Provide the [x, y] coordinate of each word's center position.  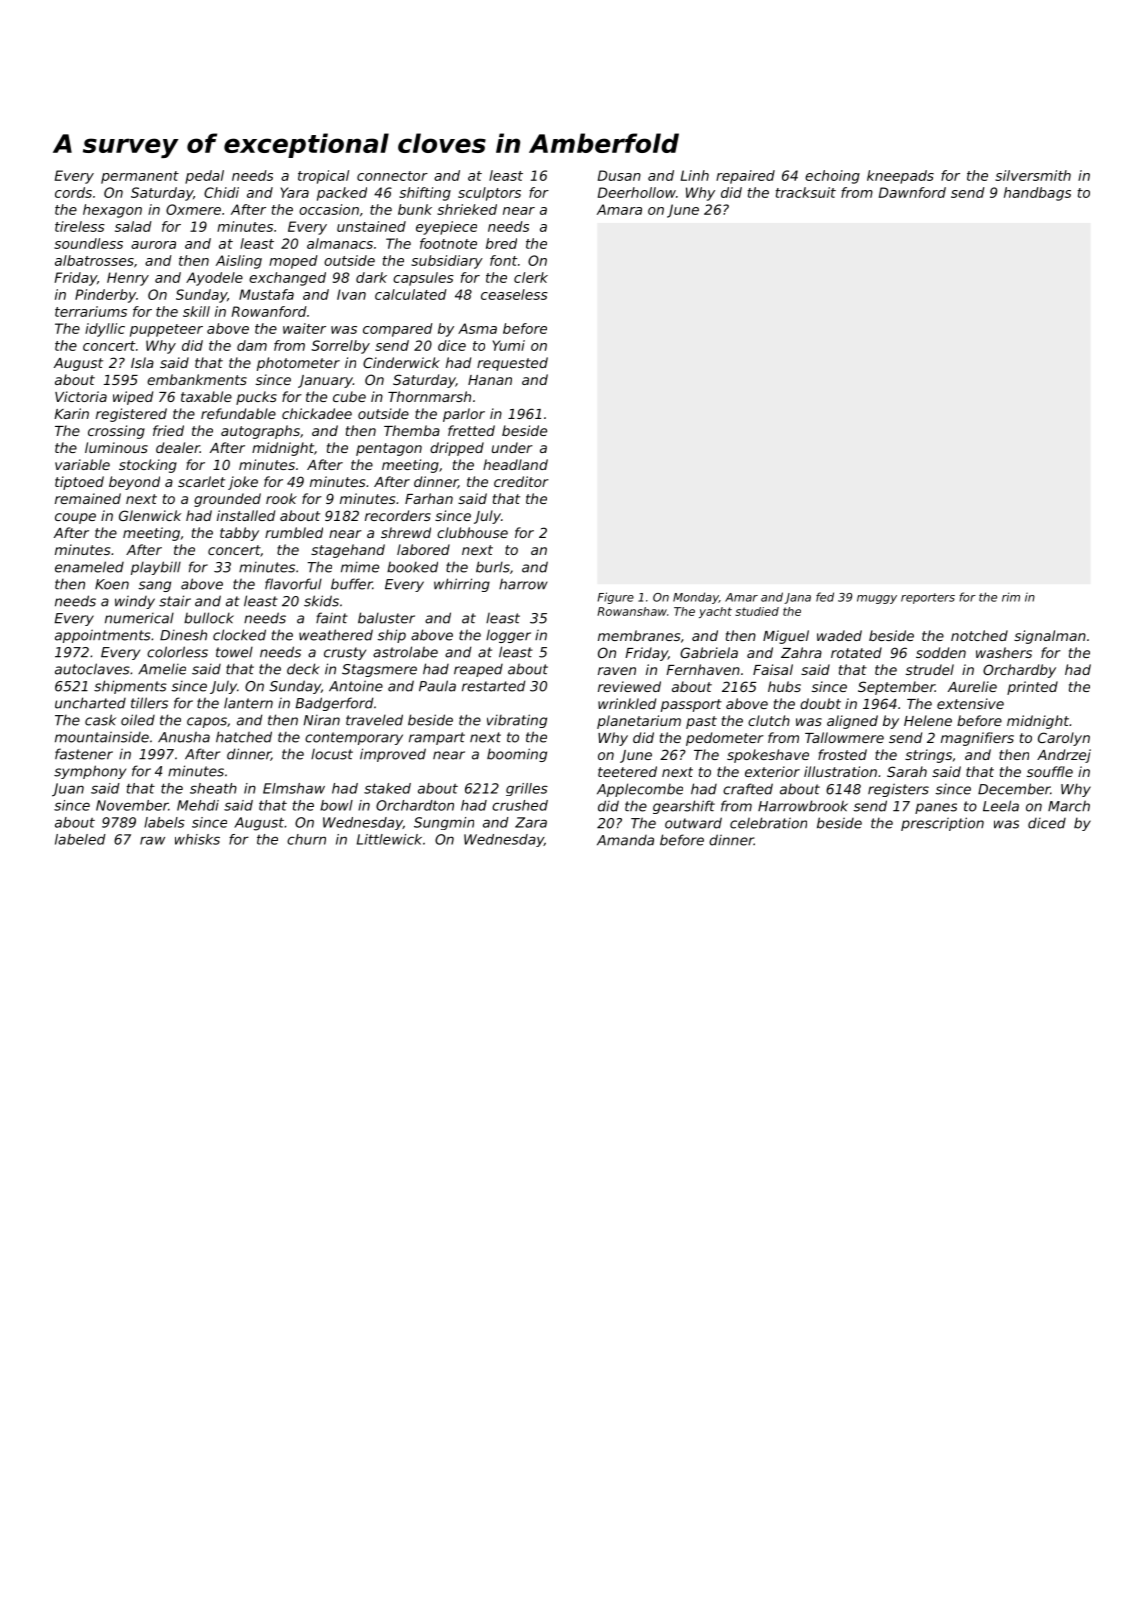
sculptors [489, 194]
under [512, 447]
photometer [298, 364]
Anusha [184, 737]
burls [493, 567]
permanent [140, 177]
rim [1011, 597]
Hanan [490, 380]
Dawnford [912, 192]
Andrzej [1064, 756]
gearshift [684, 807]
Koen [112, 584]
